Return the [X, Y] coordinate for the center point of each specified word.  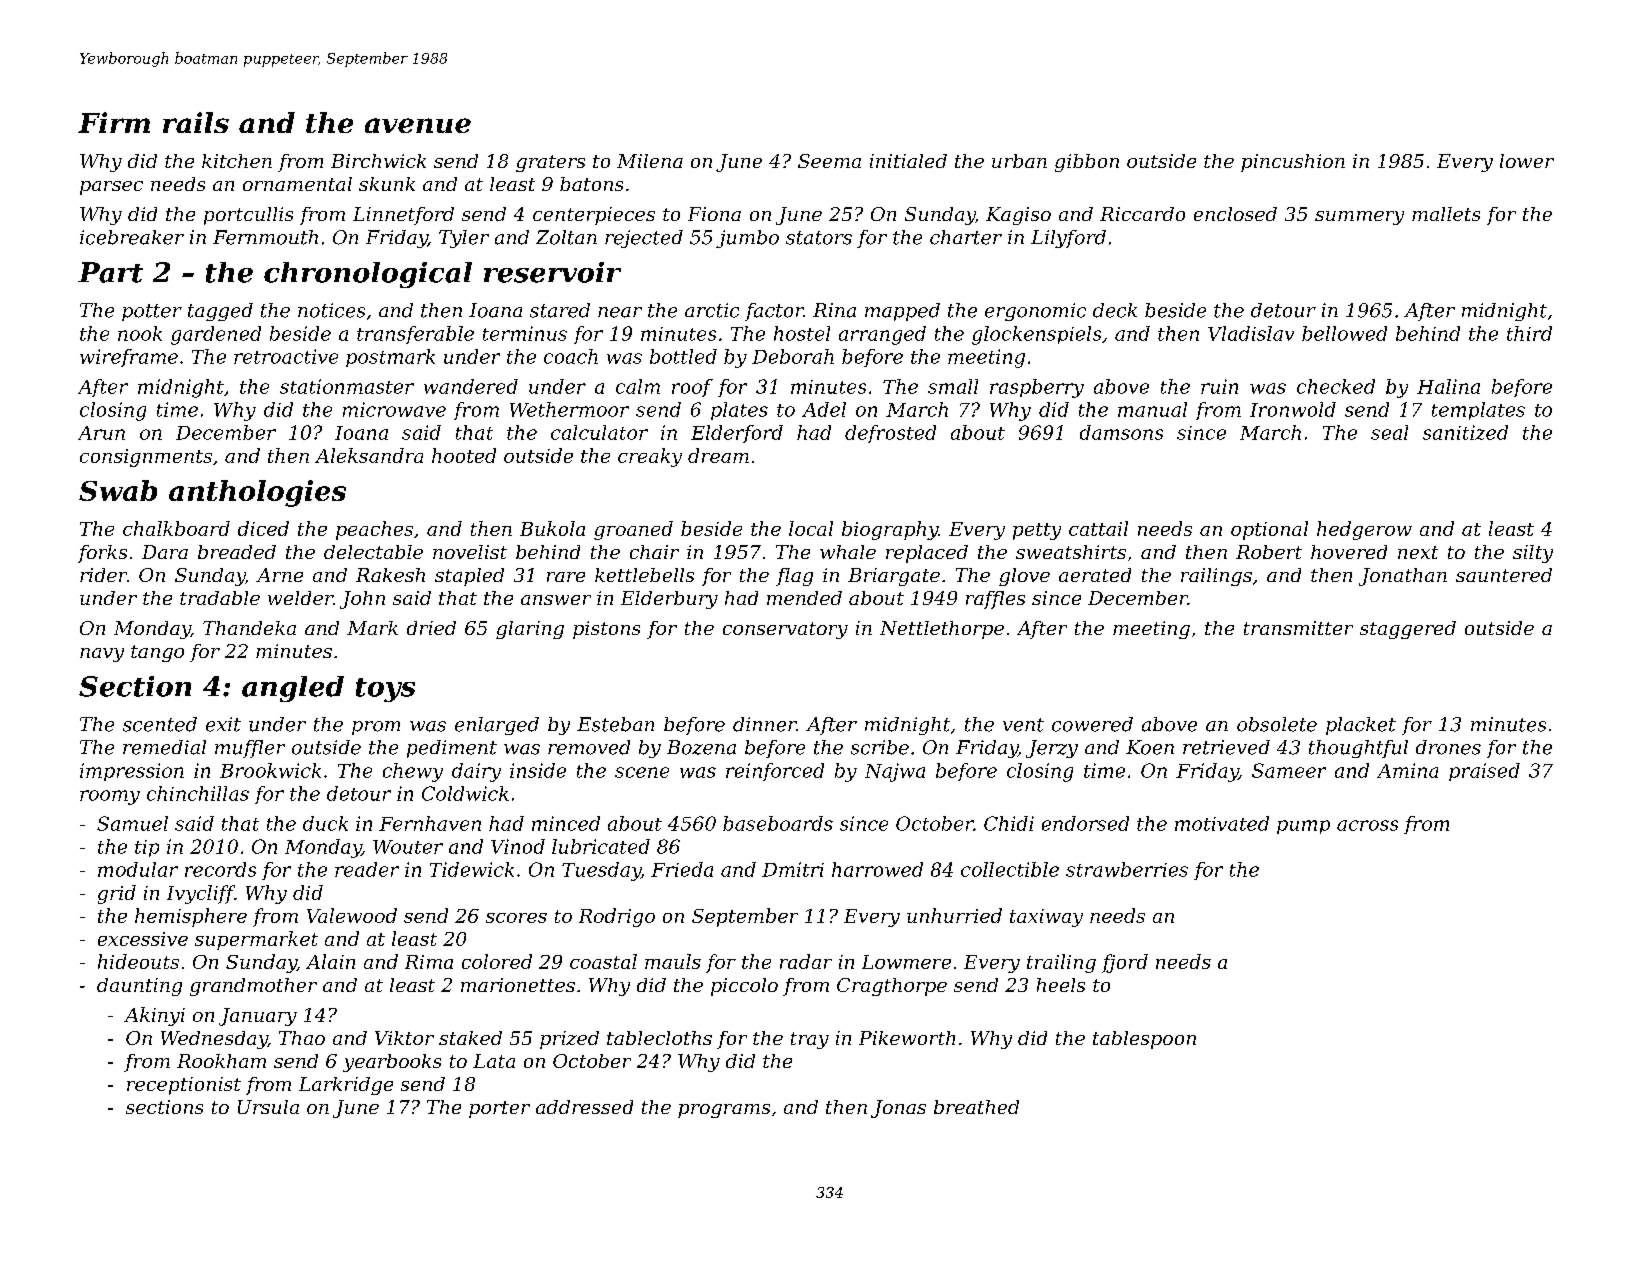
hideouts [138, 961]
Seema [829, 161]
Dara [165, 552]
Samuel [132, 823]
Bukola [552, 528]
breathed [976, 1107]
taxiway [1046, 918]
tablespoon [1144, 1040]
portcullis [248, 216]
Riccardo [1142, 214]
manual [1152, 409]
